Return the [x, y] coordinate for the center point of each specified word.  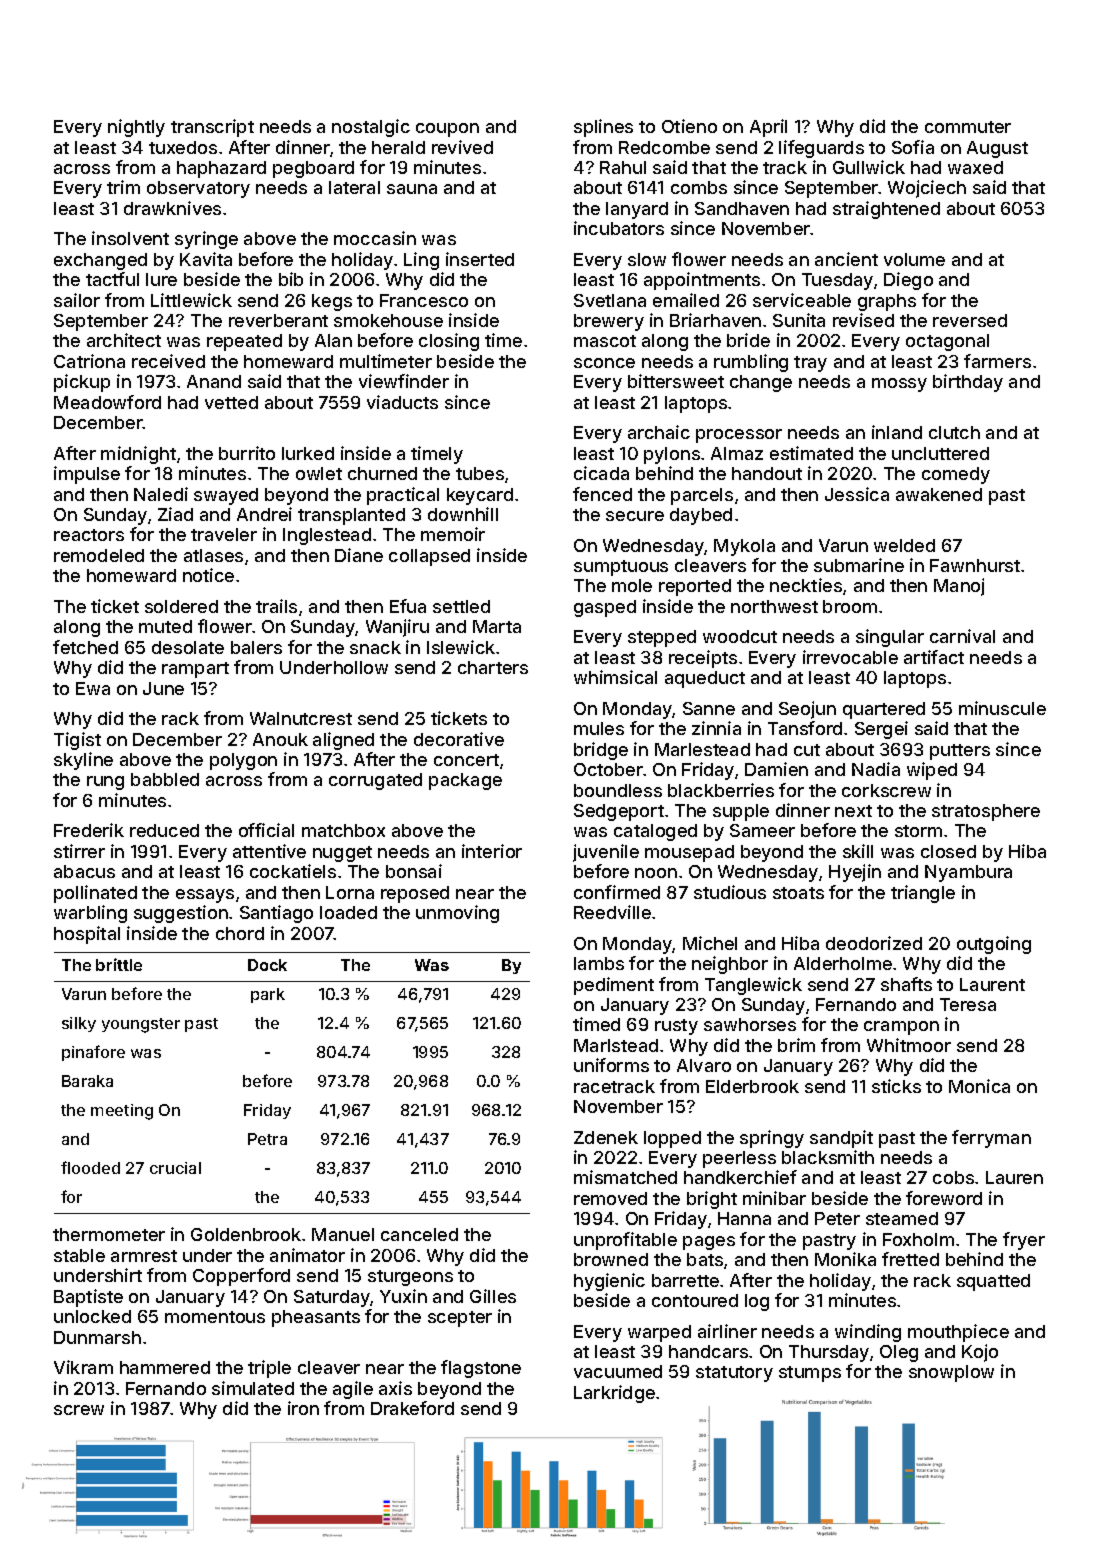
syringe [206, 240]
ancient [846, 259]
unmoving [457, 914]
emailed [686, 300]
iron [303, 1408]
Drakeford [412, 1408]
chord [240, 933]
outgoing [994, 945]
